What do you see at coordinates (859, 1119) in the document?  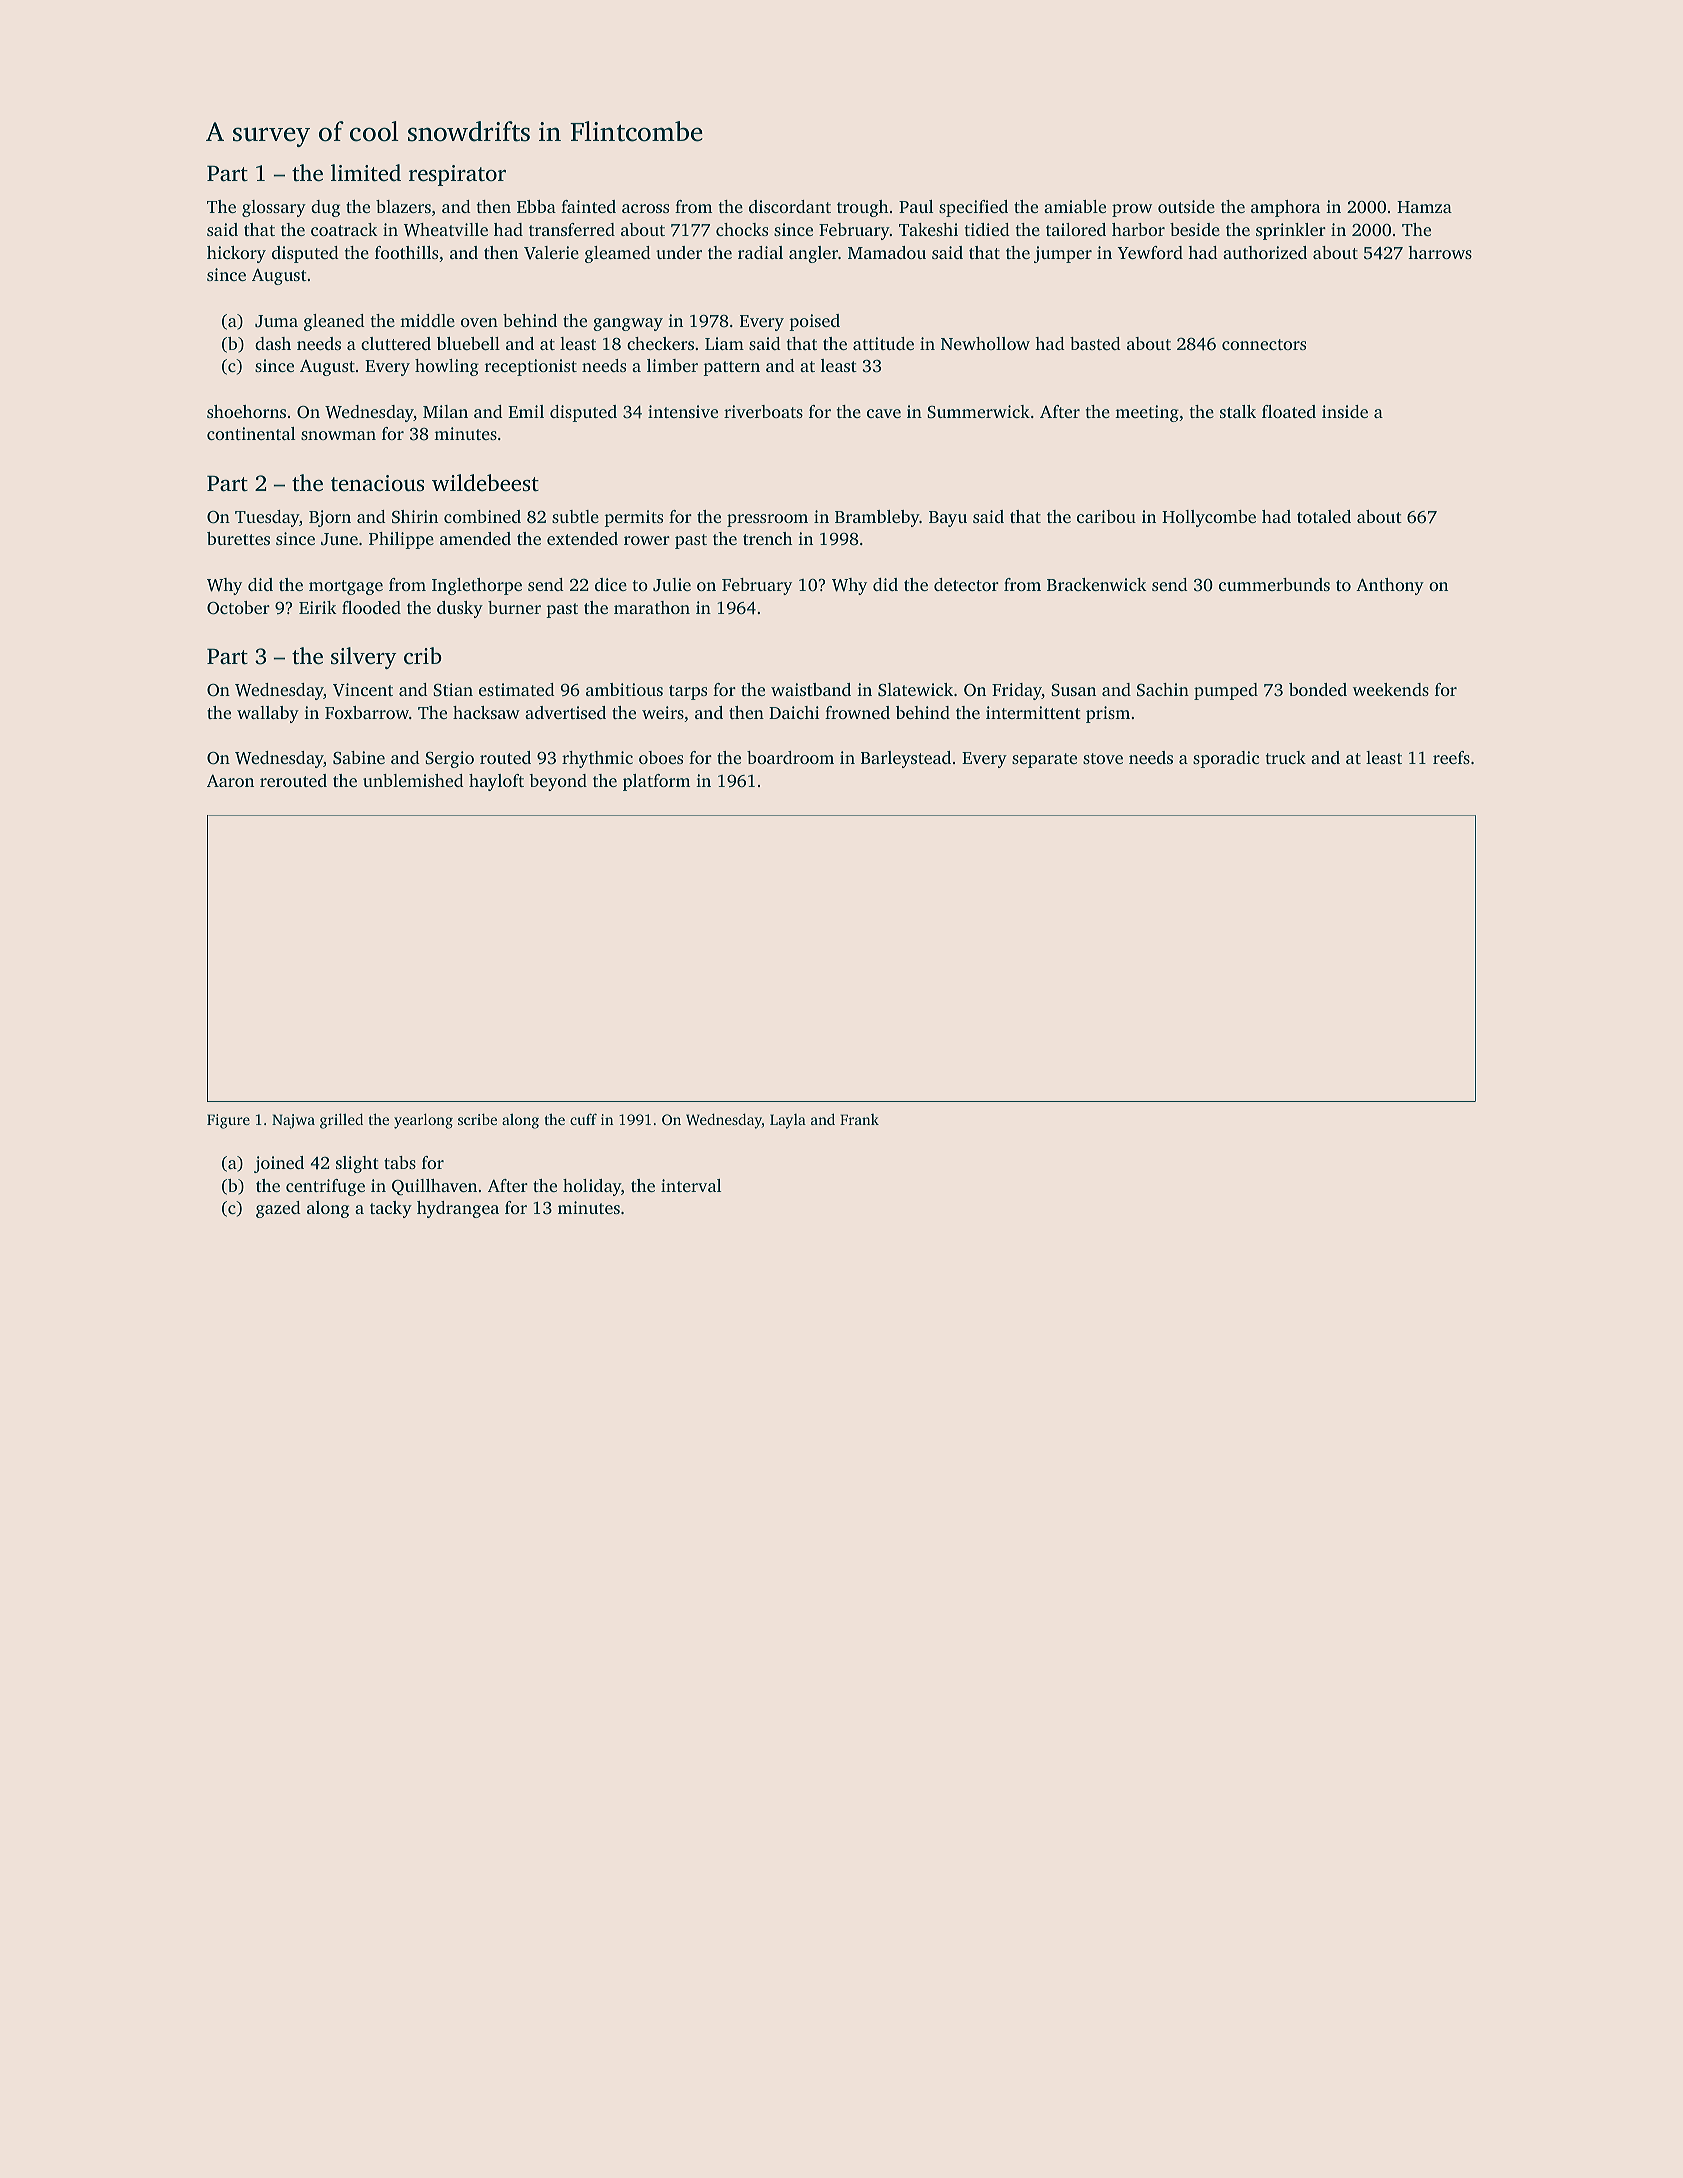 I see `Frank` at bounding box center [859, 1119].
